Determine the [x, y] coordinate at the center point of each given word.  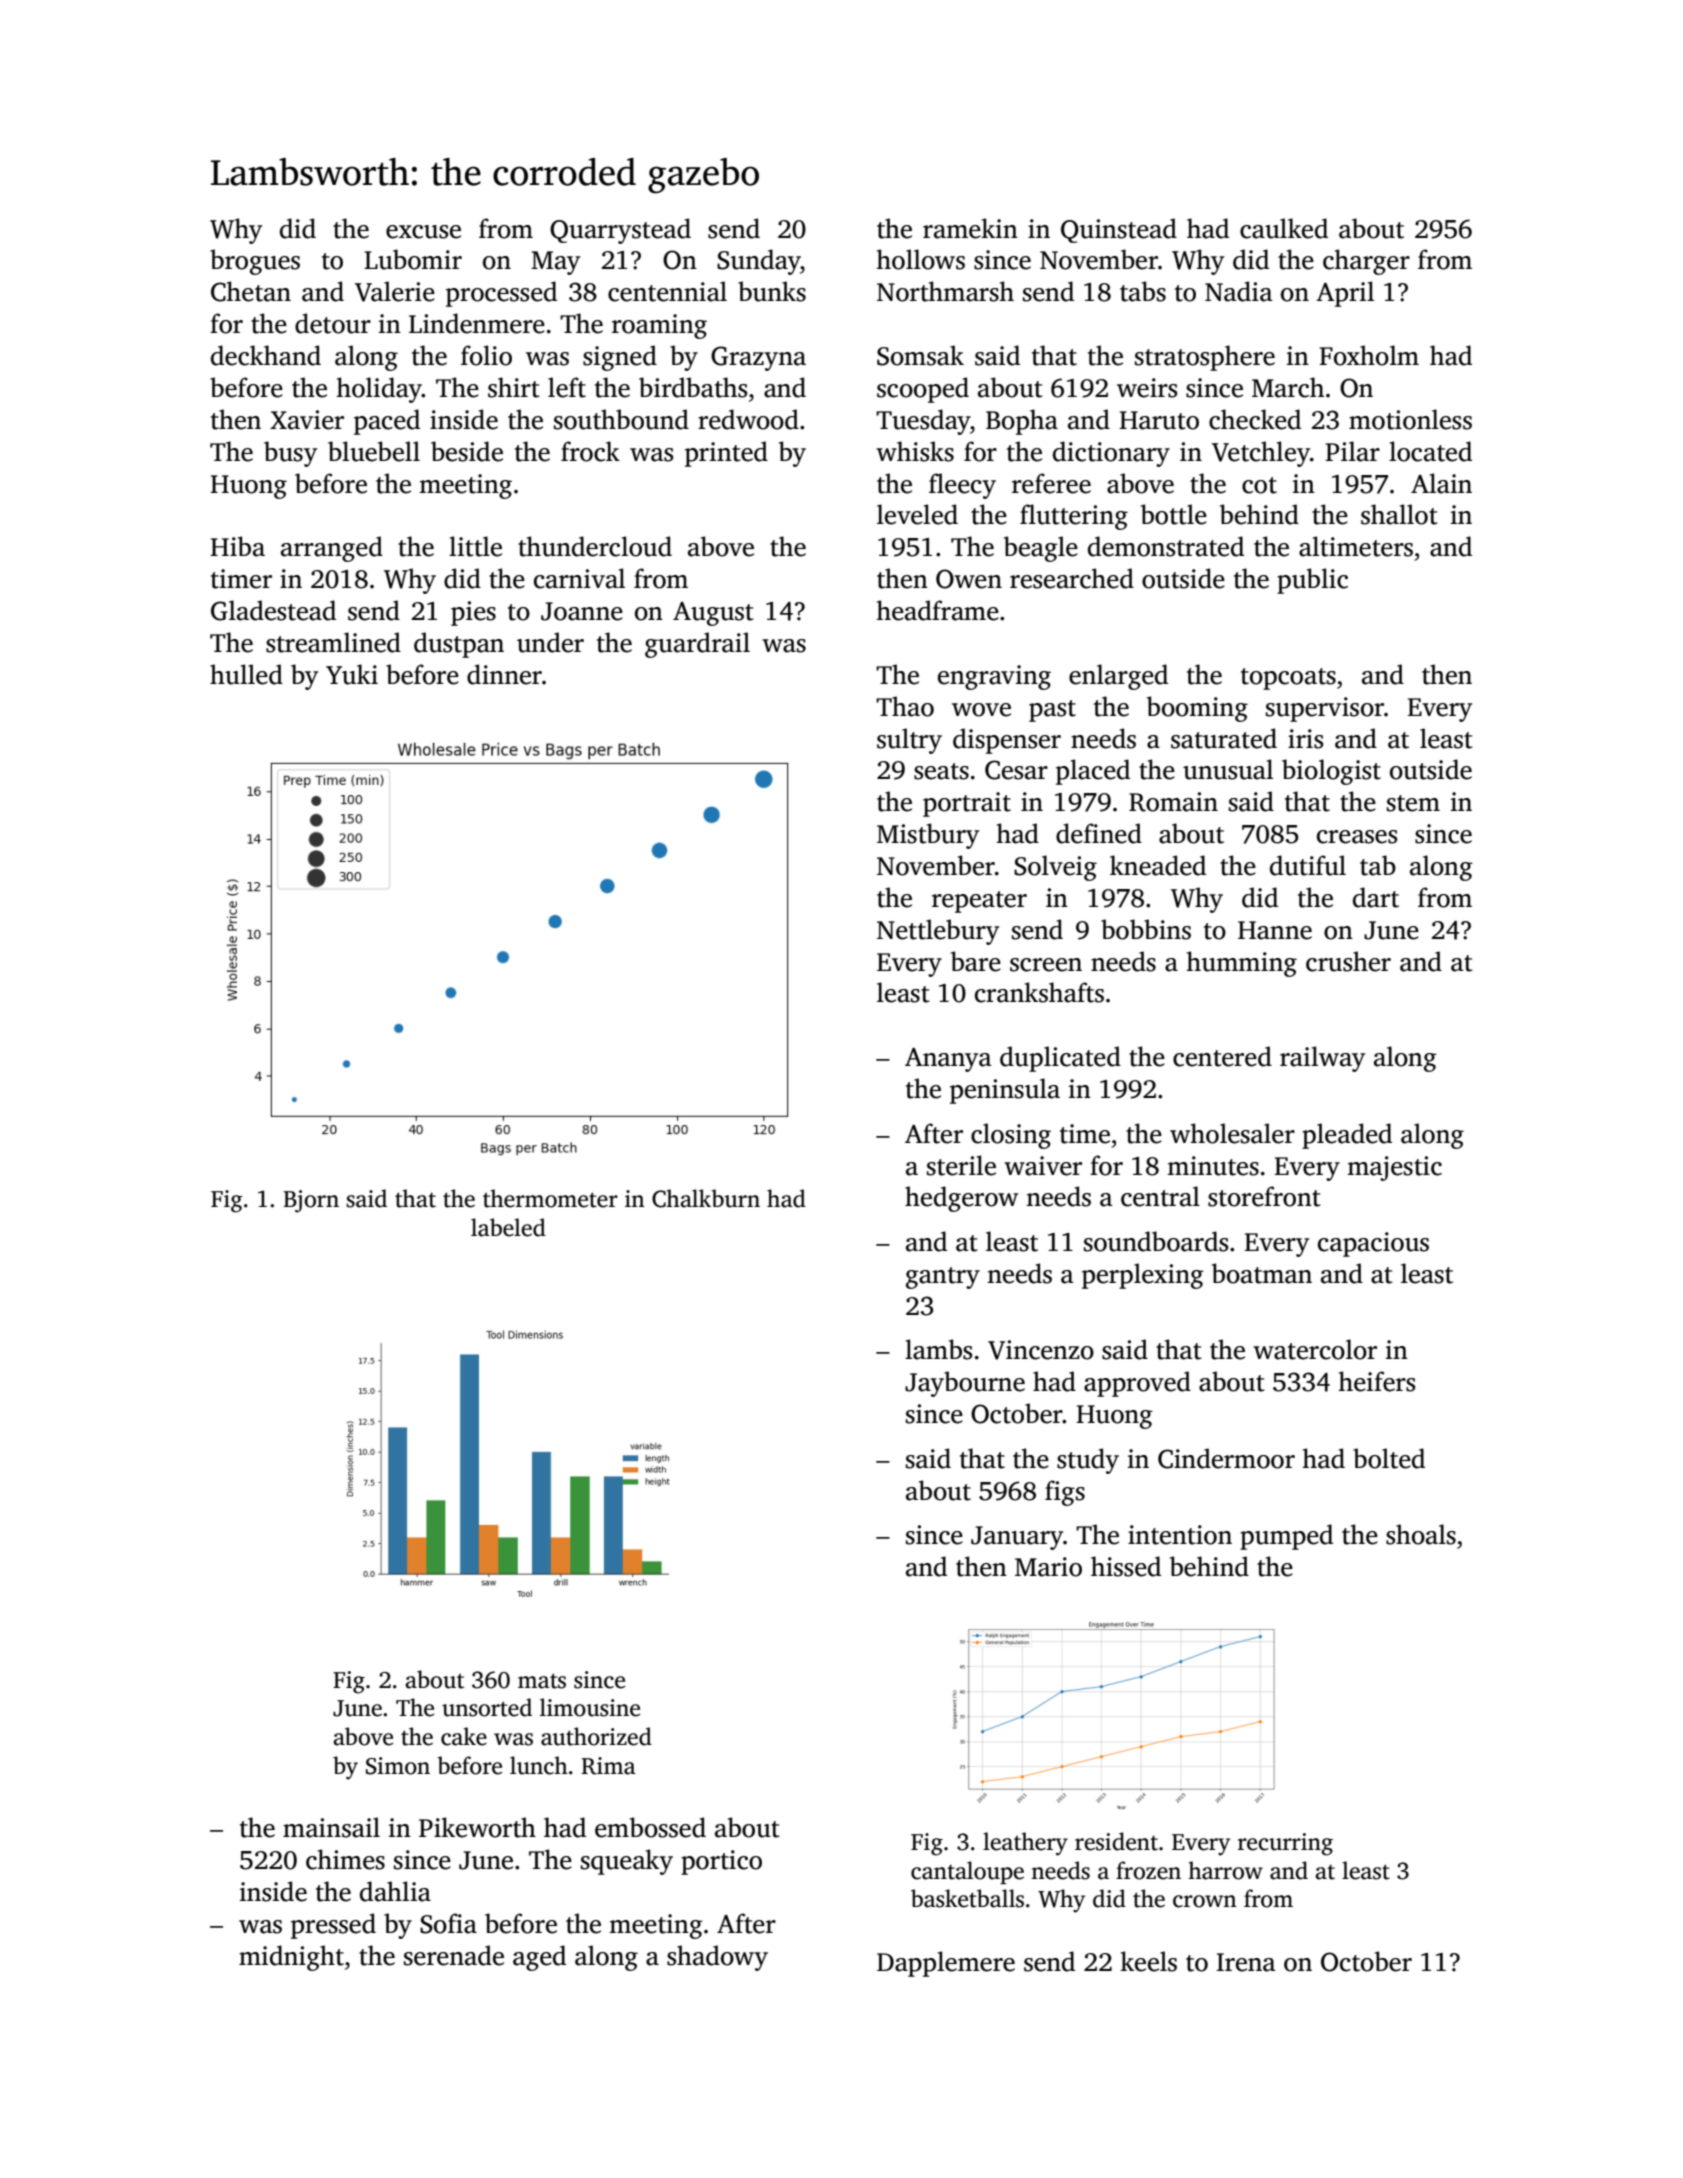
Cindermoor [1226, 1458]
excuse [423, 232]
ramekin [970, 228]
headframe [938, 610]
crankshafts [1039, 992]
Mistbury [928, 836]
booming [1197, 709]
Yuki [352, 674]
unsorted [487, 1707]
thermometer [550, 1198]
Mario [1048, 1567]
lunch [539, 1765]
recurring [1285, 1844]
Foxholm [1369, 355]
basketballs [967, 1898]
